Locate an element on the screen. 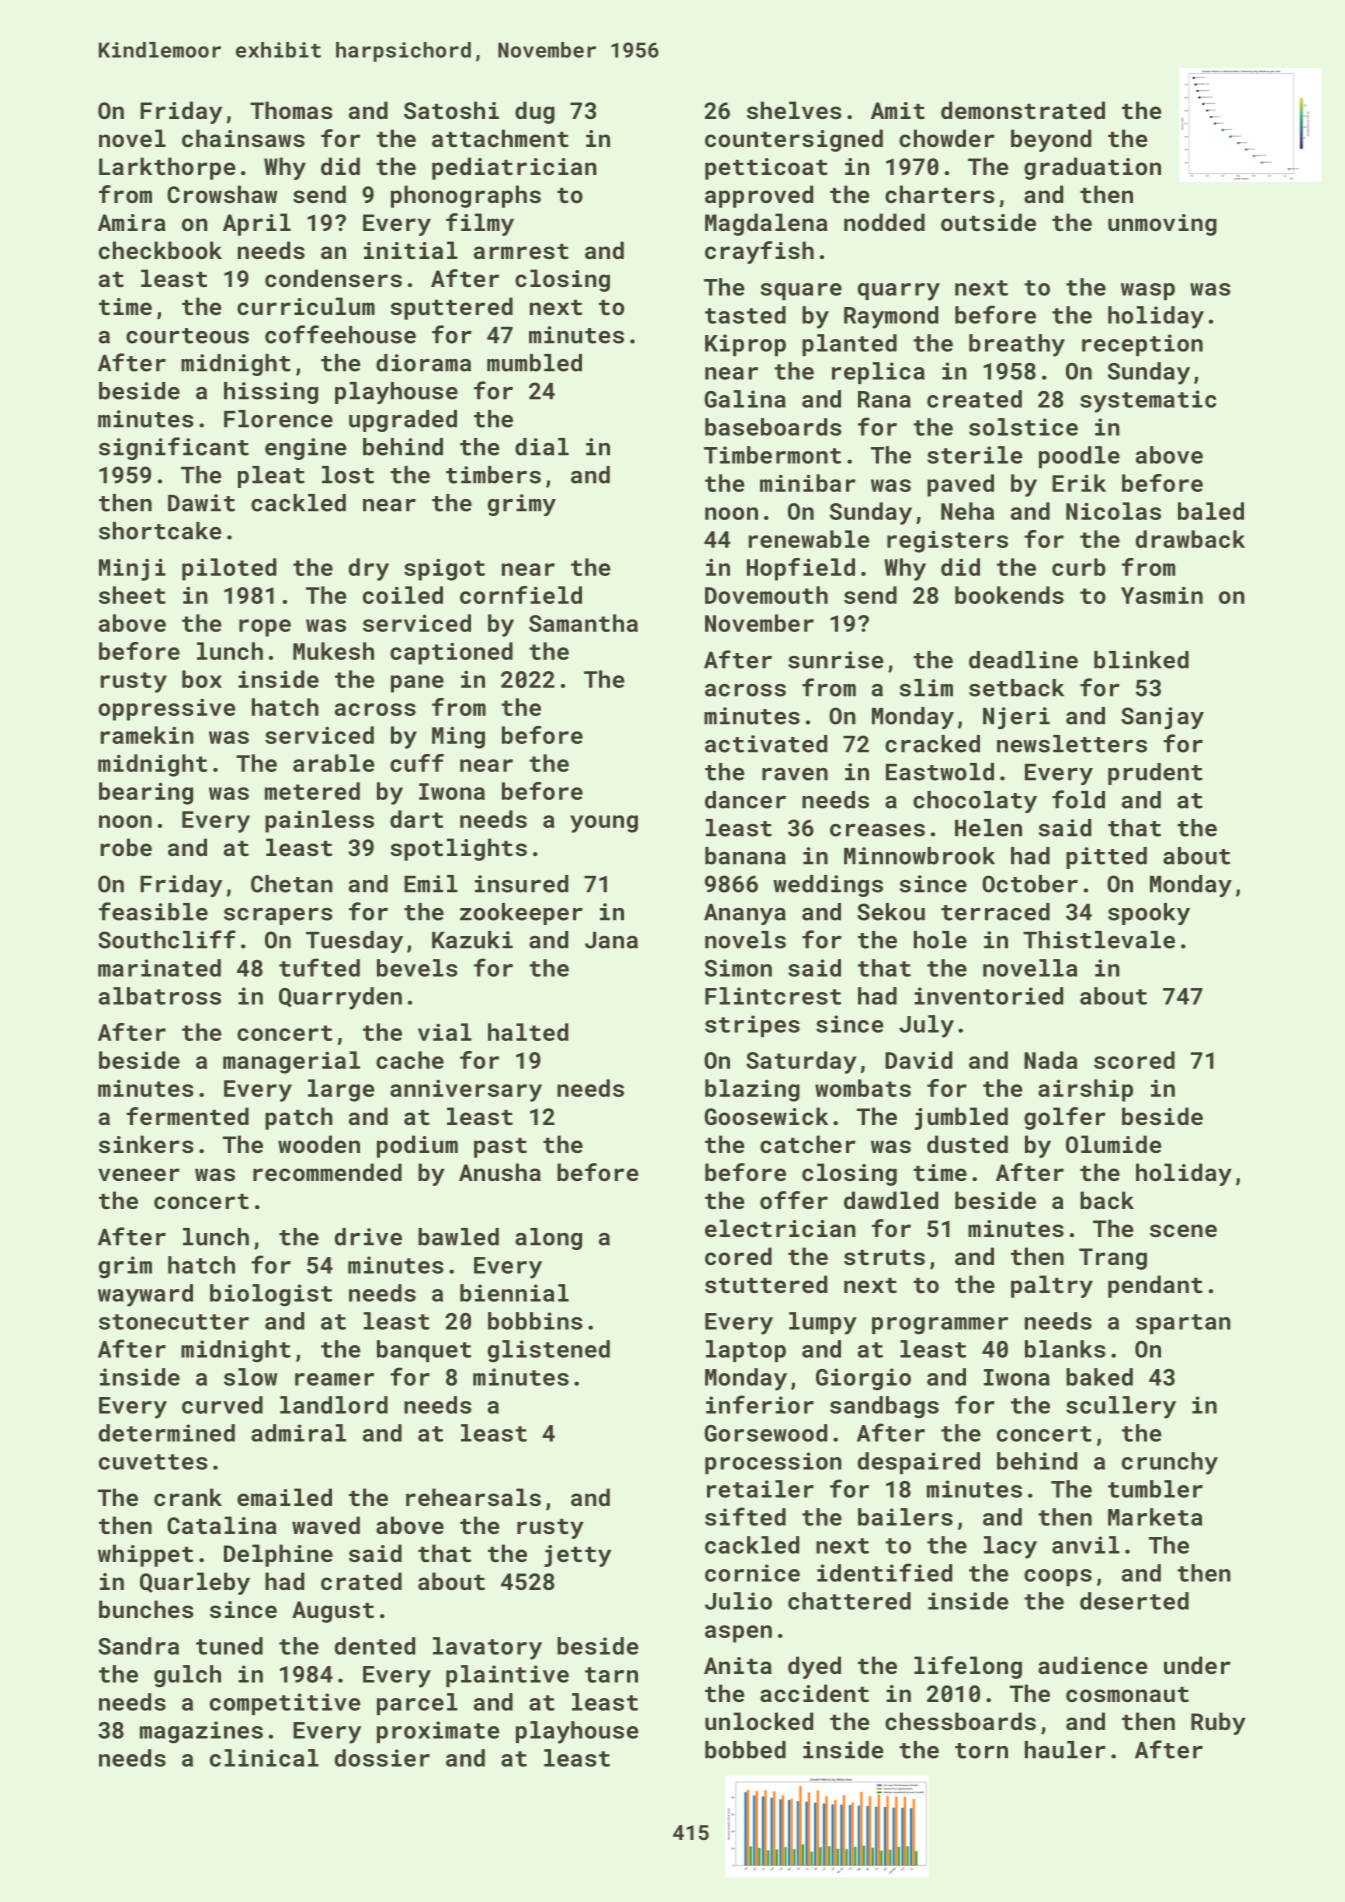 This screenshot has width=1345, height=1902. dusted is located at coordinates (967, 1144).
